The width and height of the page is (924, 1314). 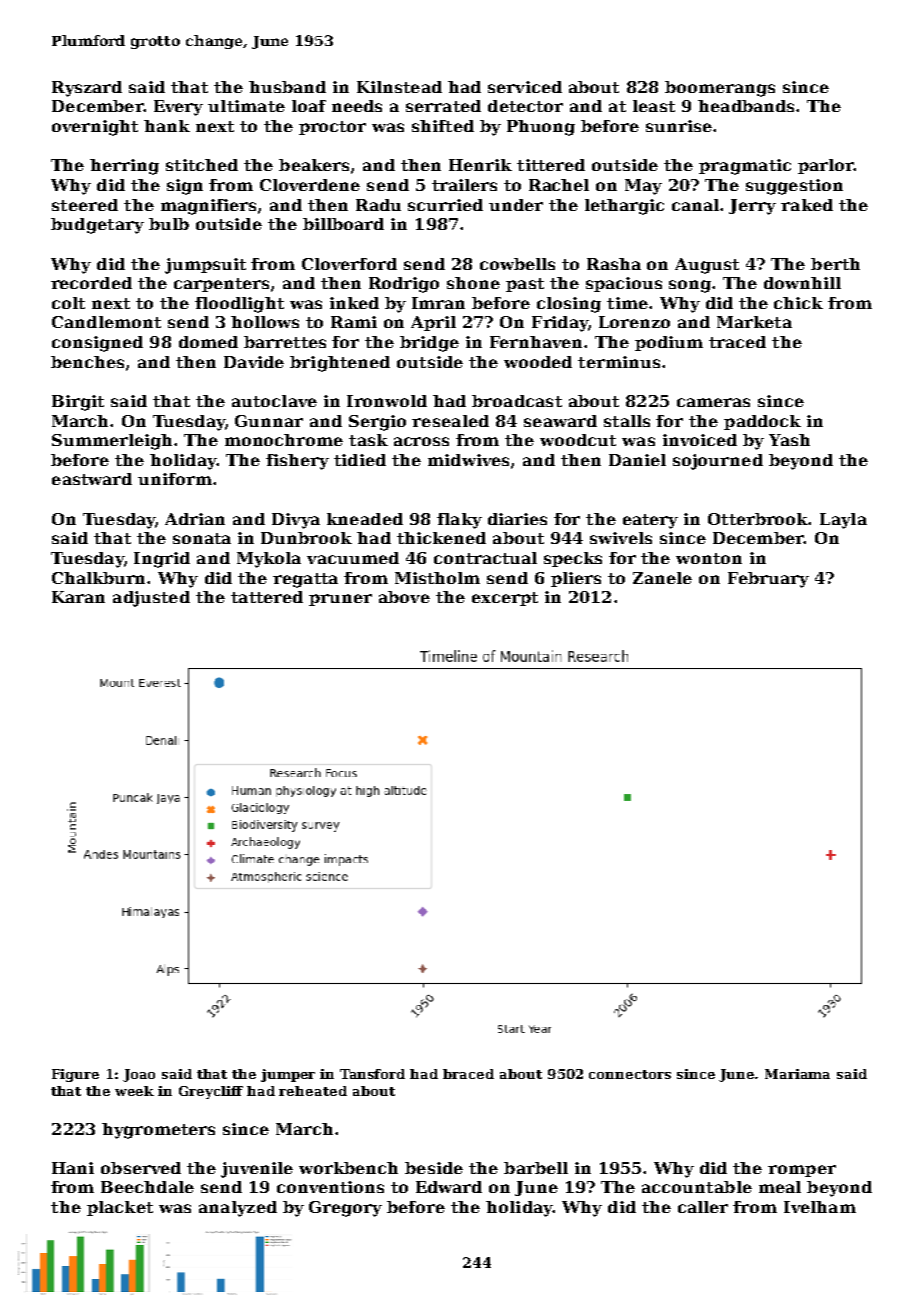 I want to click on least, so click(x=654, y=106).
